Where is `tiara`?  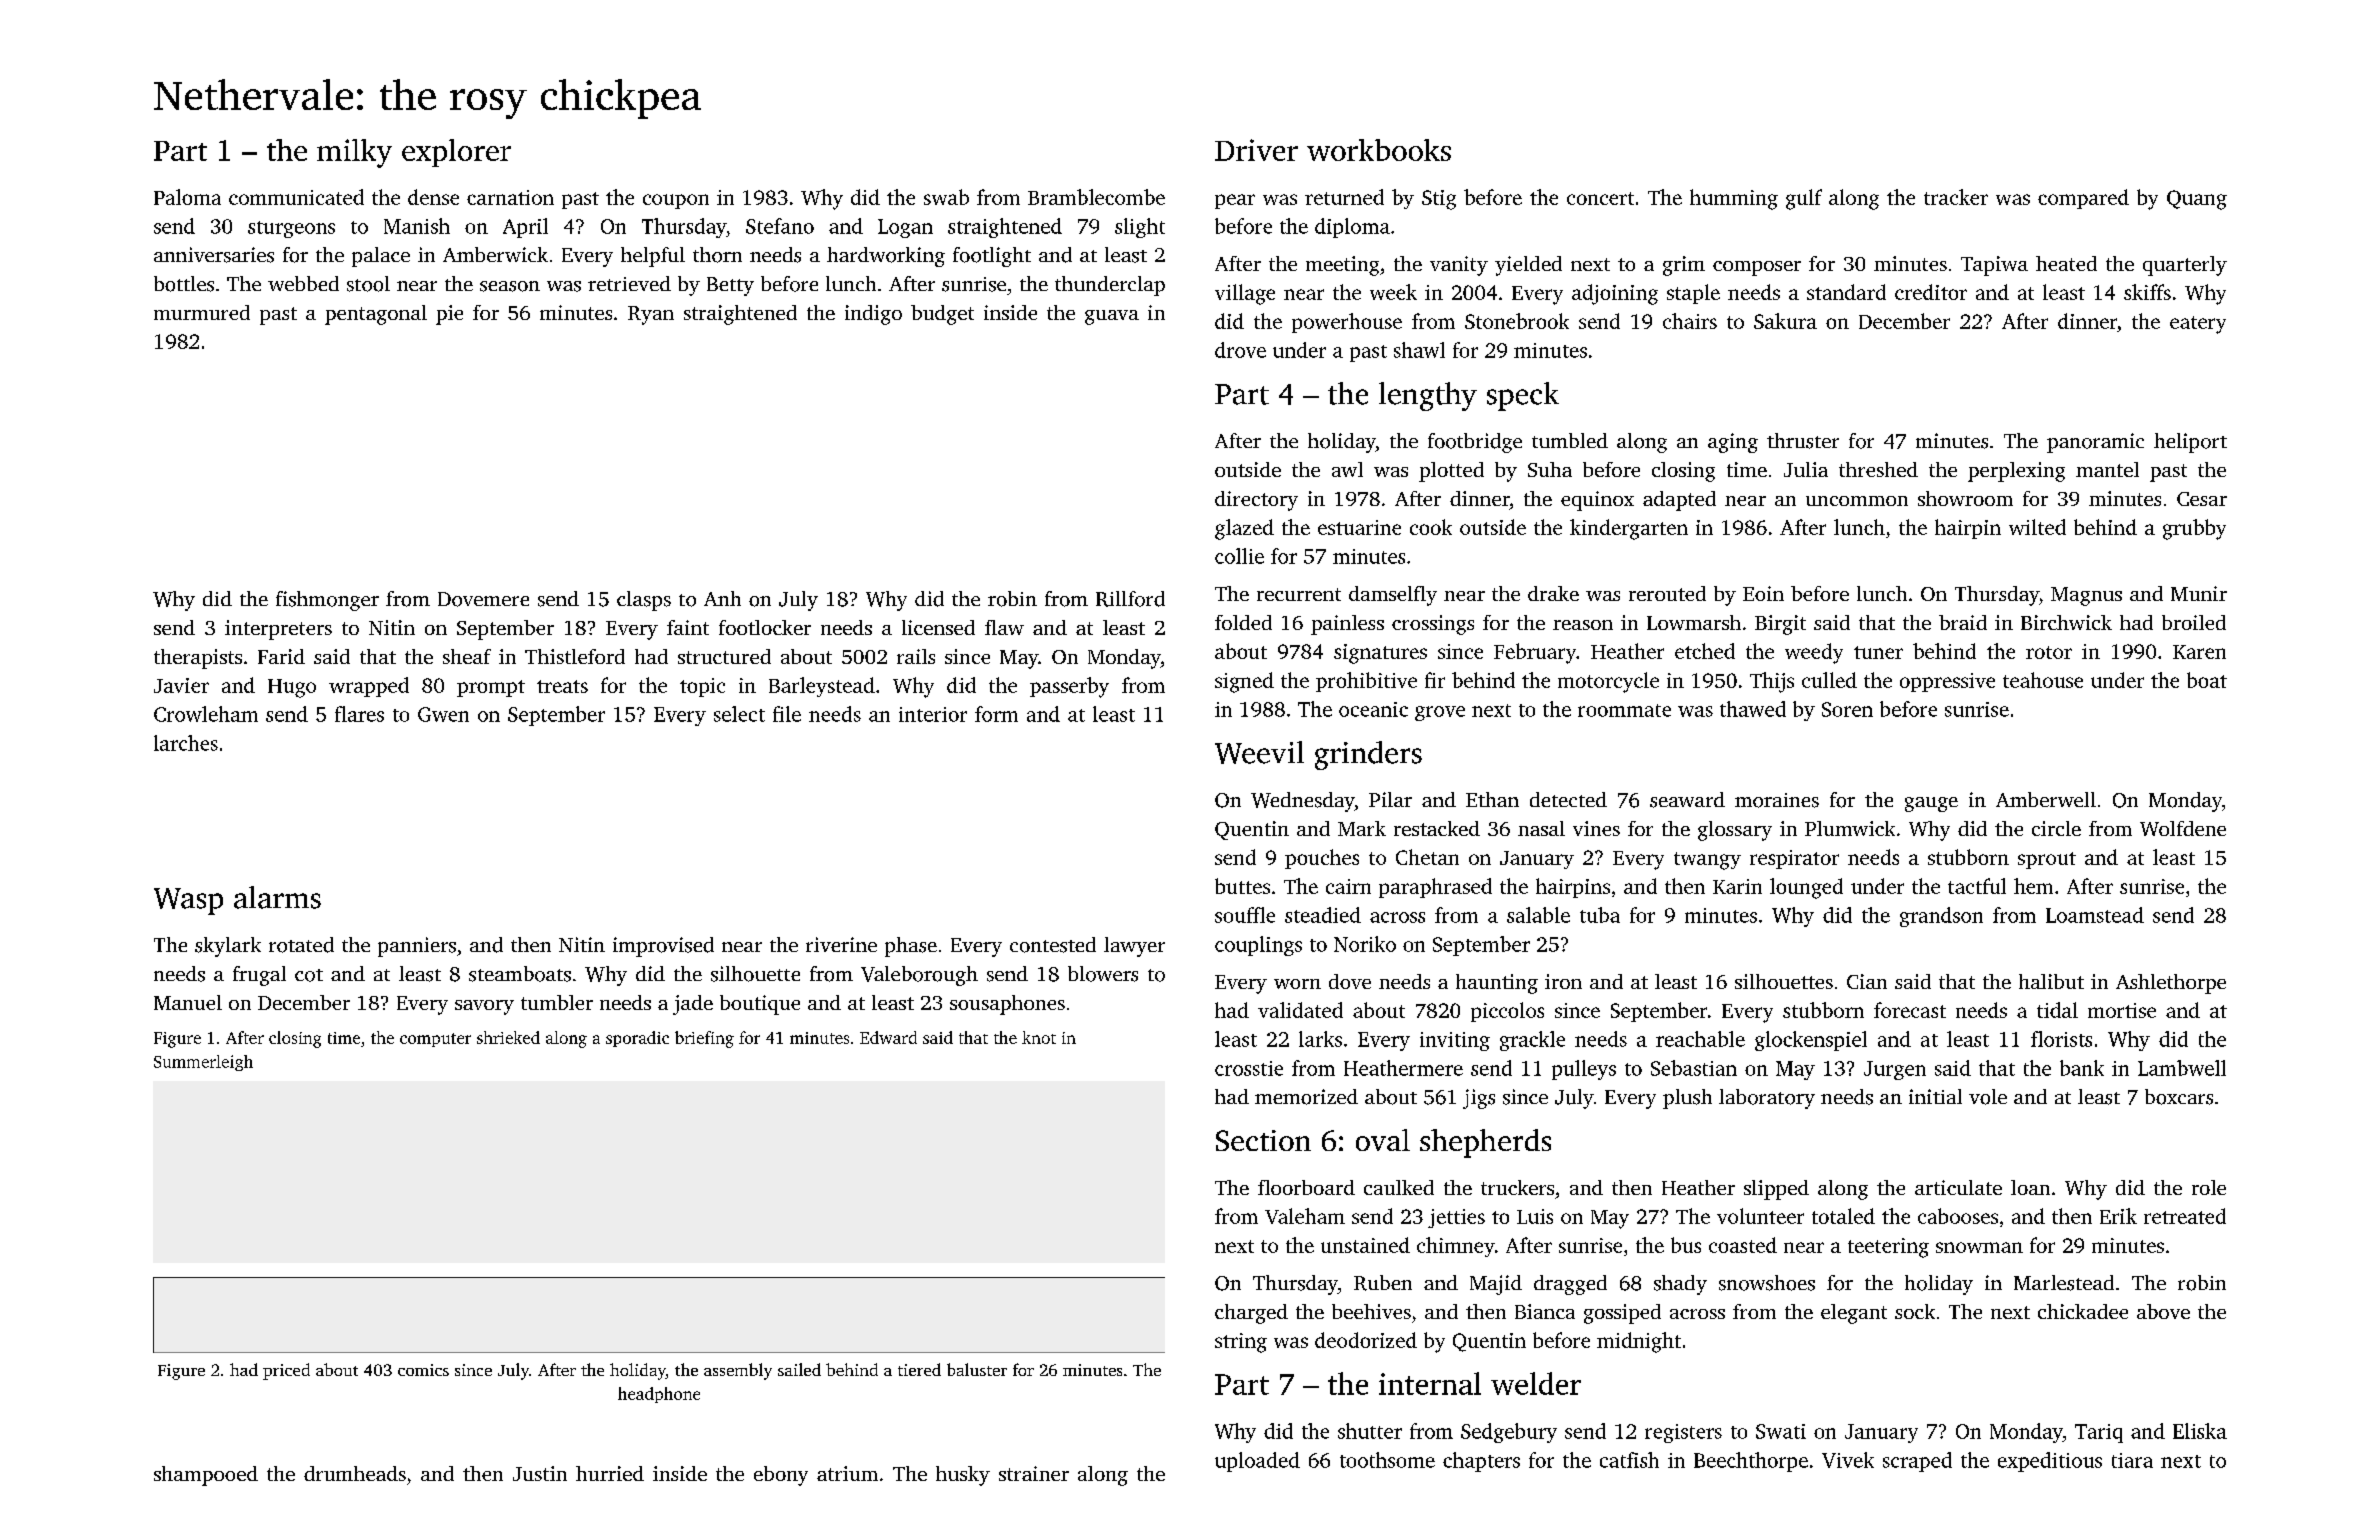 tiara is located at coordinates (2132, 1460).
